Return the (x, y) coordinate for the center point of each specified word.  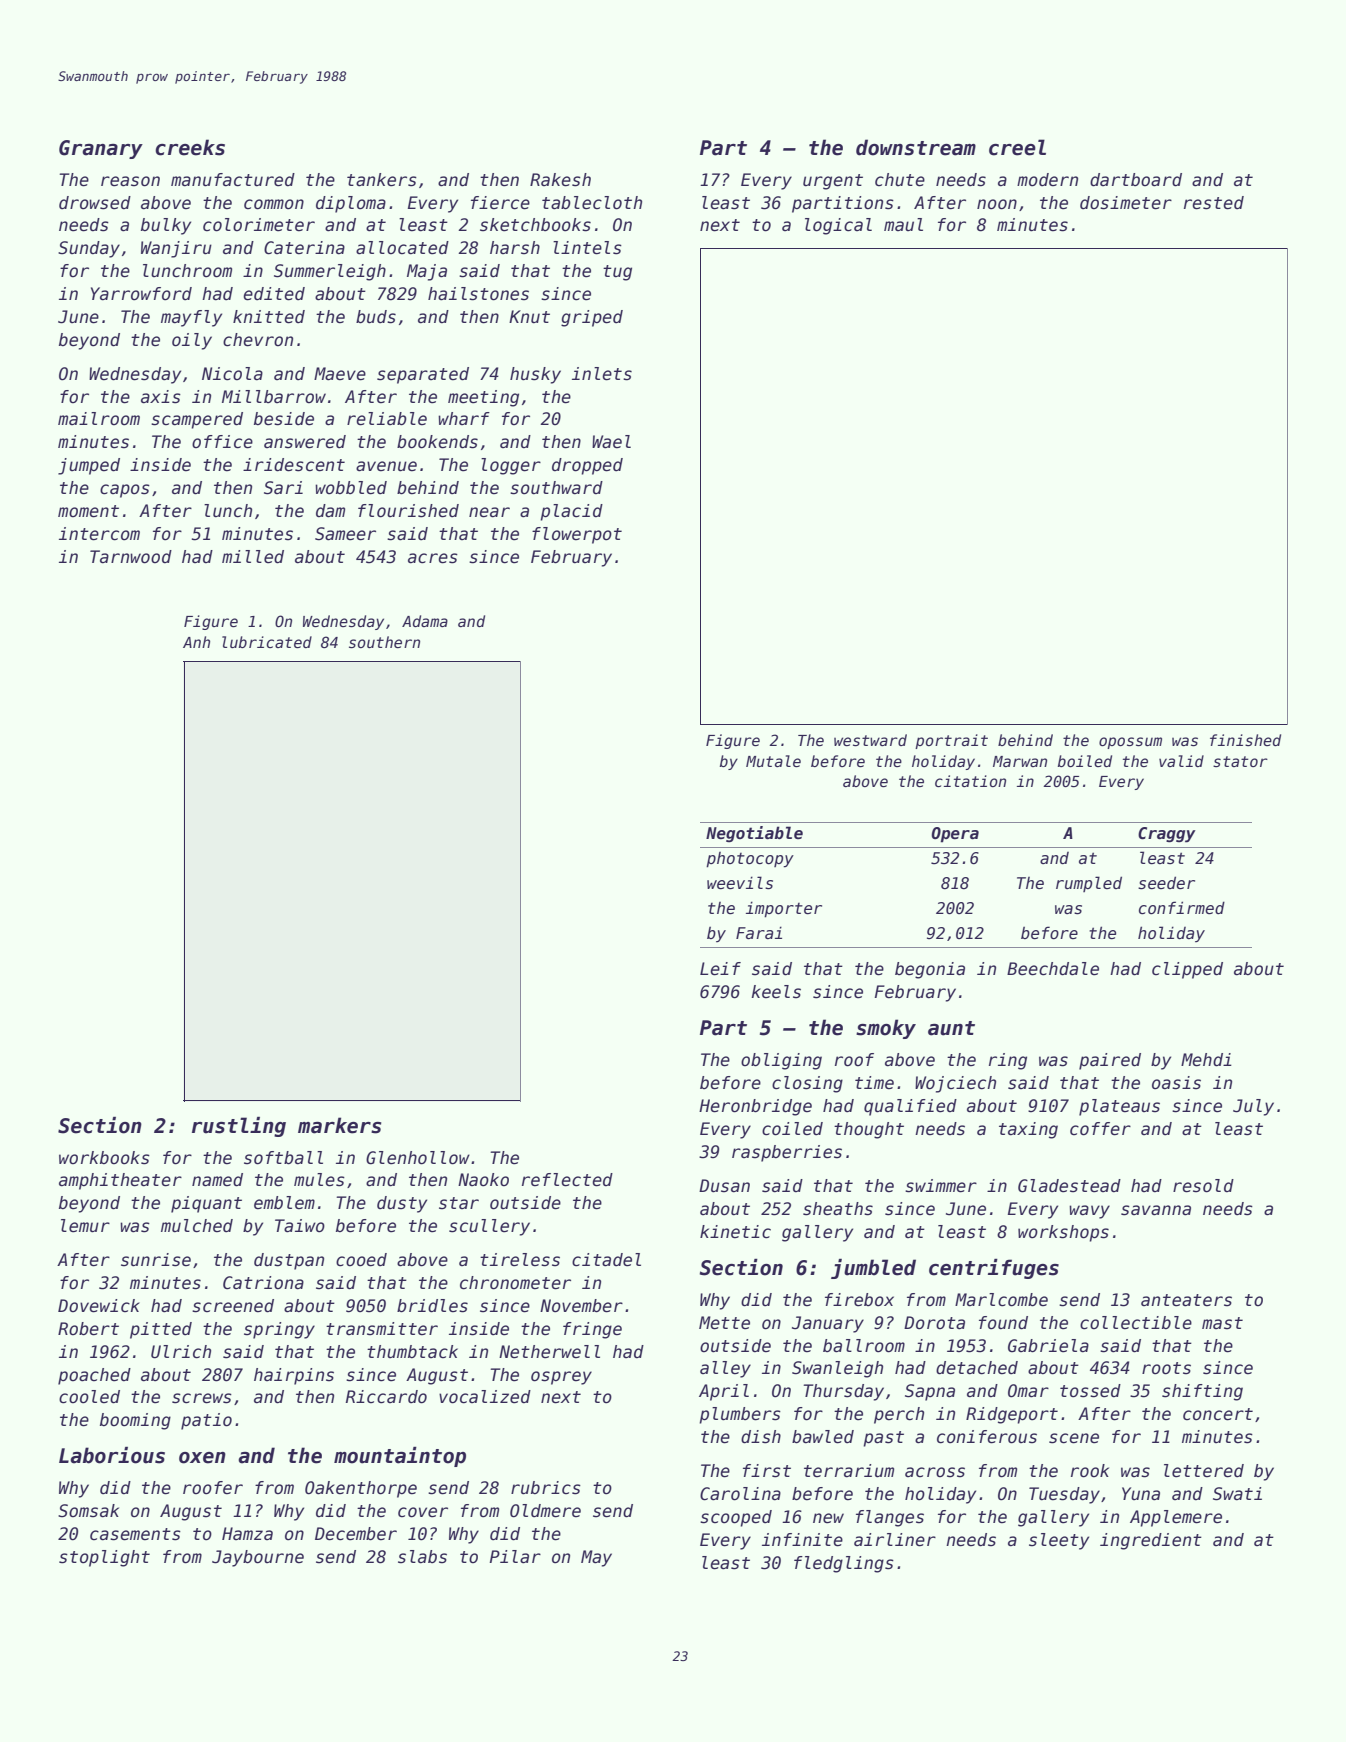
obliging (781, 1061)
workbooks (104, 1158)
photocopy (750, 860)
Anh (196, 642)
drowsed (95, 203)
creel (1017, 147)
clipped (1187, 970)
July (1253, 1107)
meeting (483, 398)
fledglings (844, 1564)
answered (305, 442)
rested (1214, 203)
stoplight (104, 1558)
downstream (916, 147)
